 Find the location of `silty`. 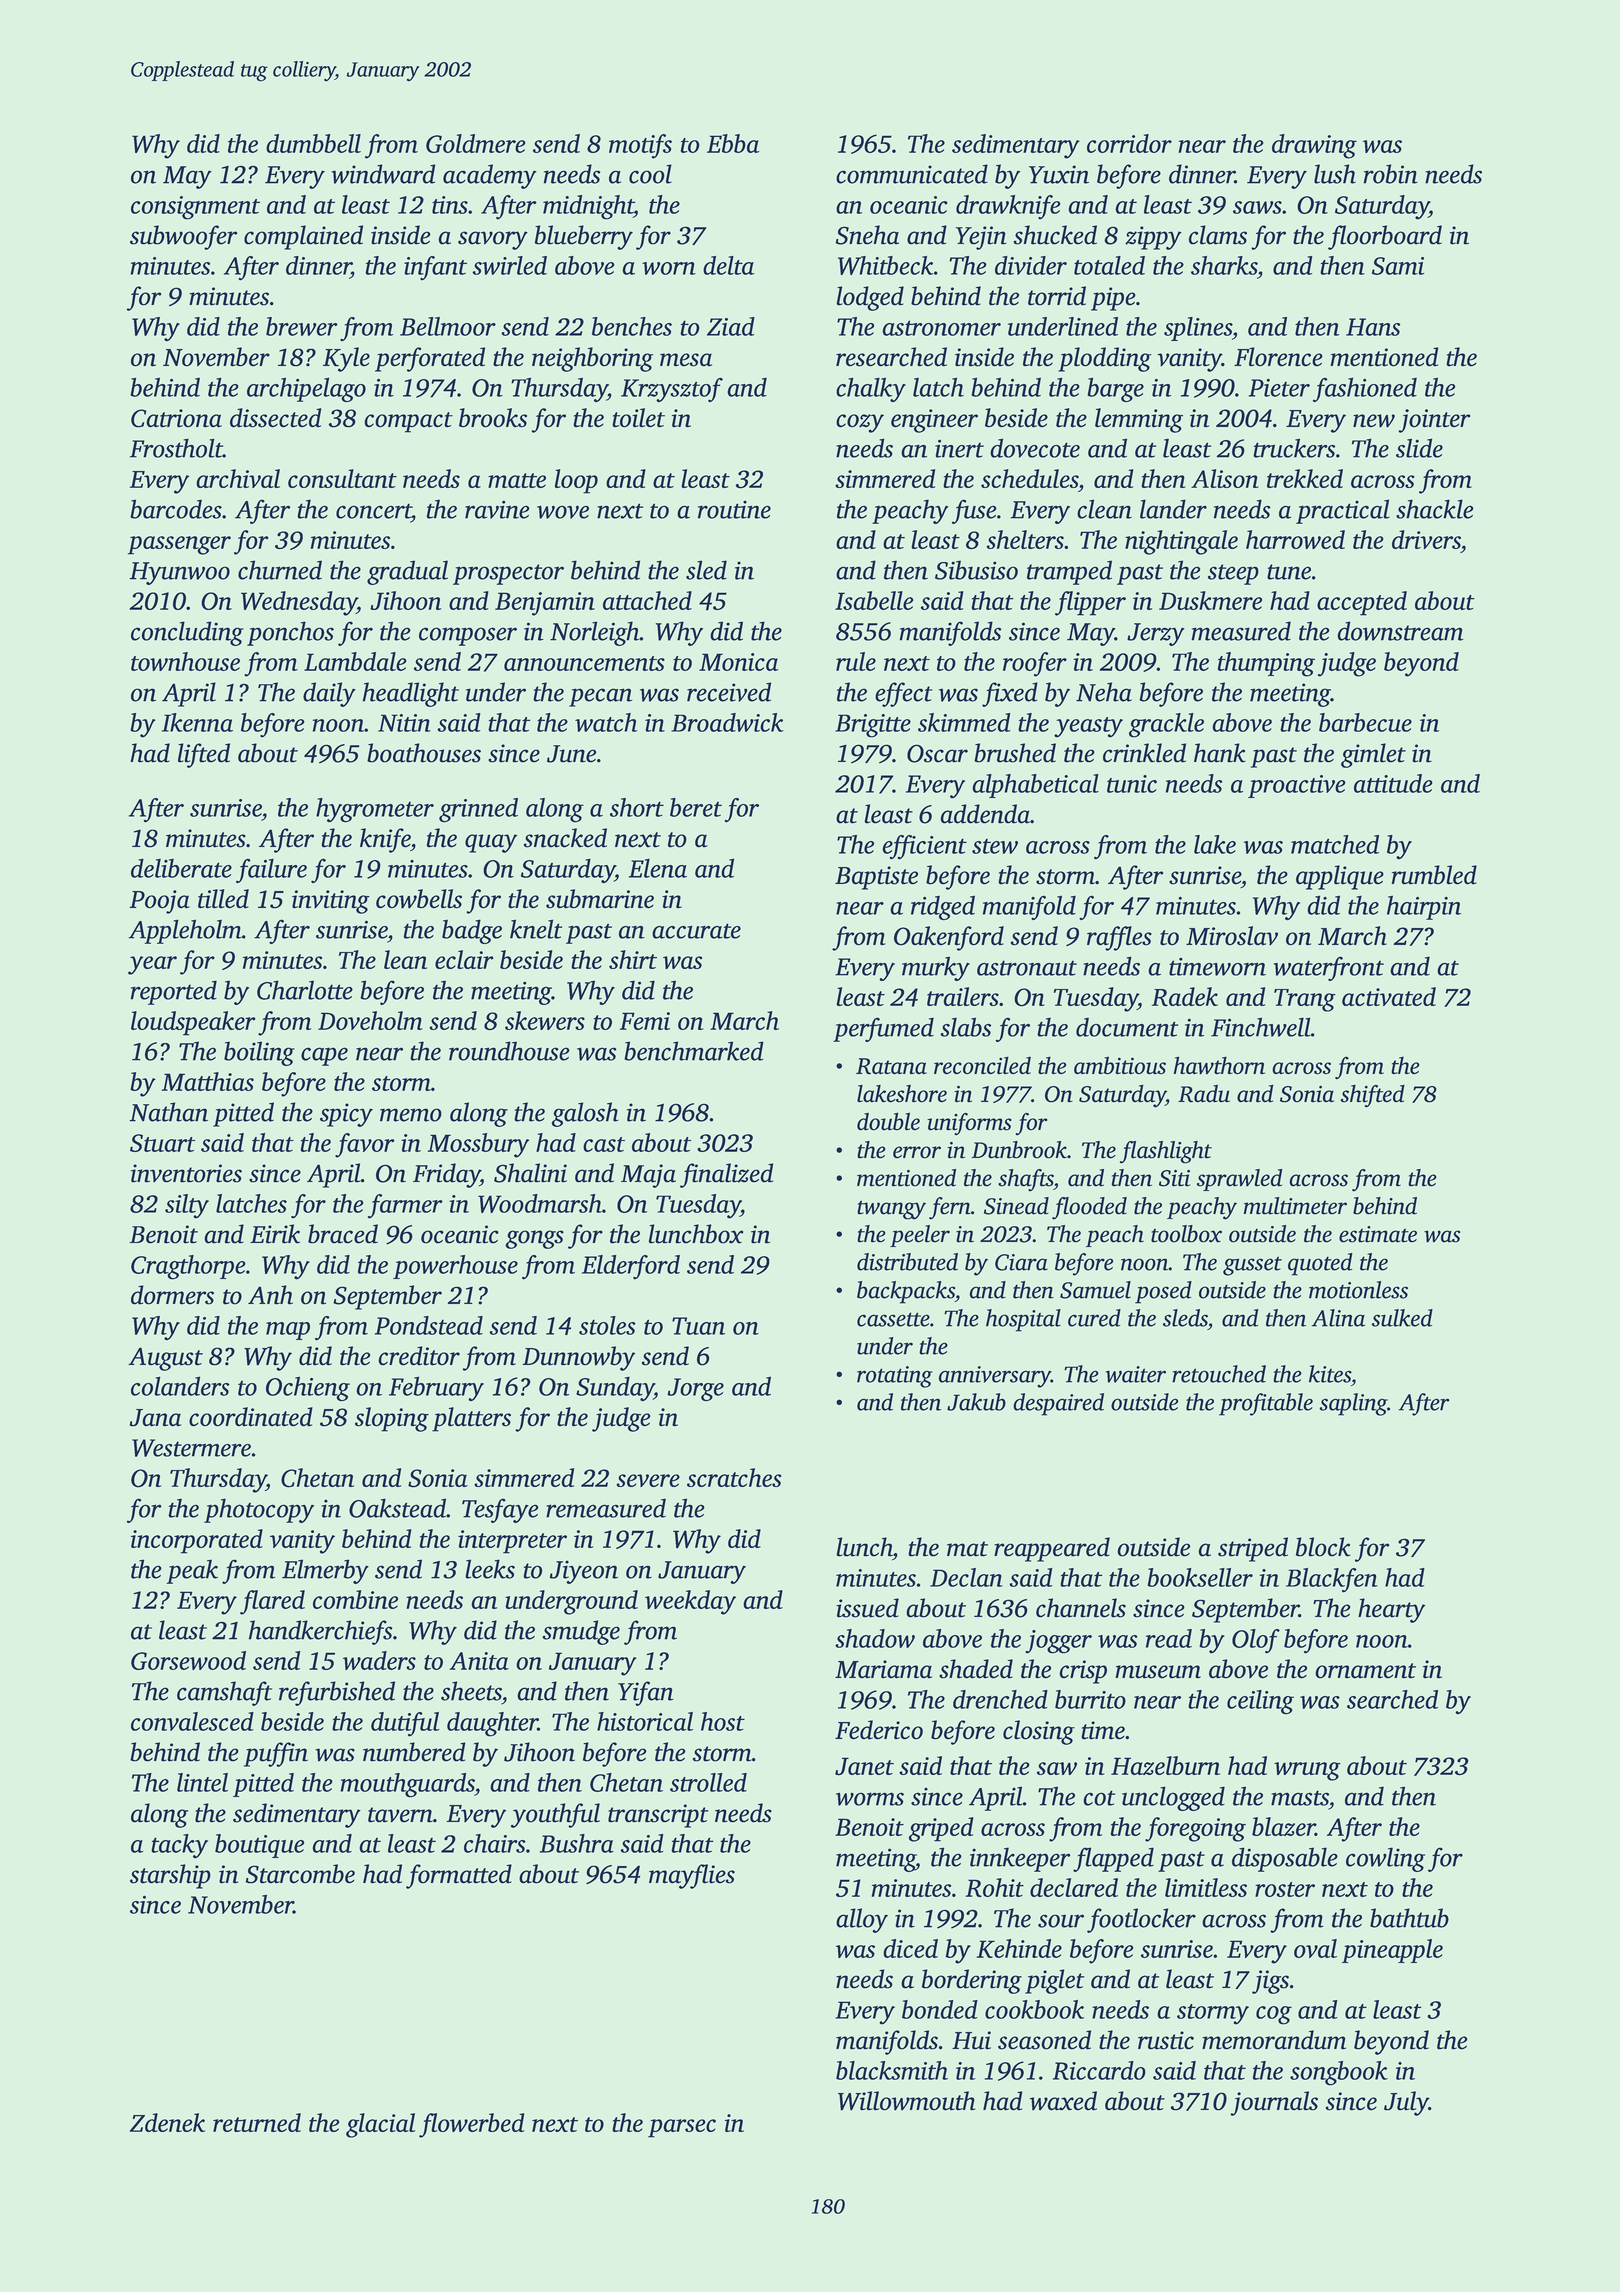

silty is located at coordinates (187, 1206).
